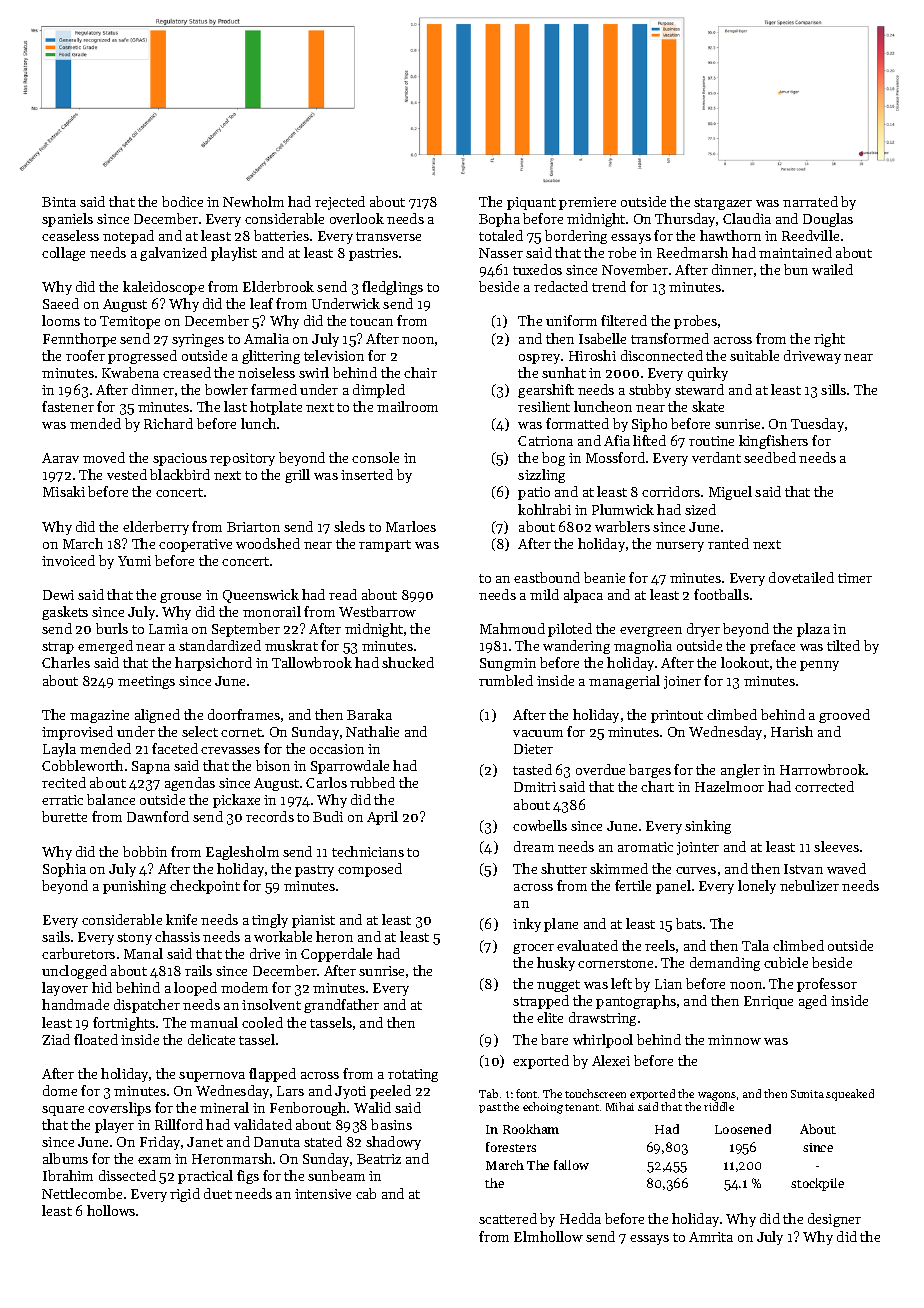 The height and width of the document is (1308, 924). Describe the element at coordinates (168, 629) in the document. I see `Lamia` at that location.
